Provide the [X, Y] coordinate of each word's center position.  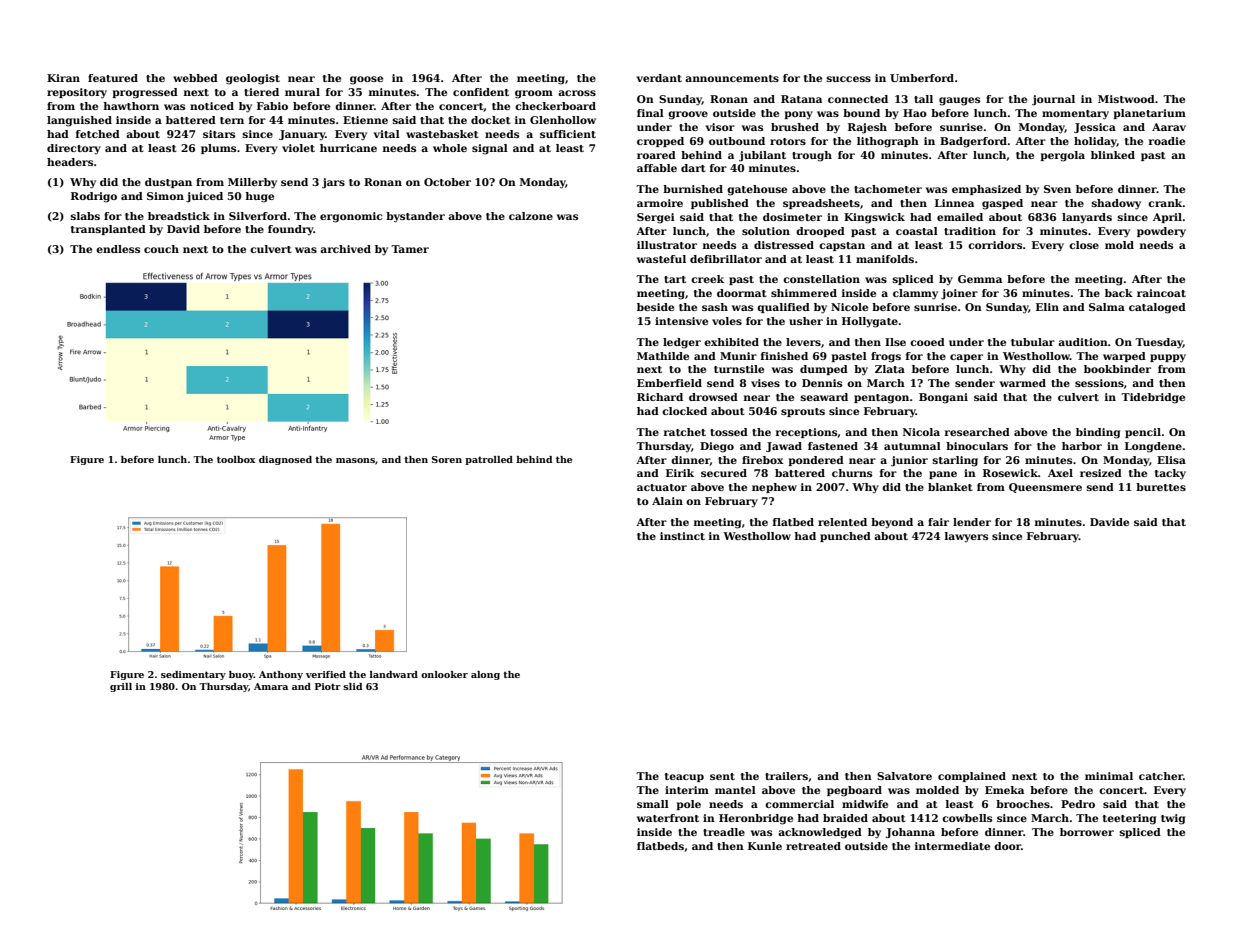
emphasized [986, 190]
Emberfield [669, 383]
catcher [1161, 776]
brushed [795, 127]
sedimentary [193, 675]
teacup [684, 777]
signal [490, 149]
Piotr [328, 686]
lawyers [966, 537]
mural [302, 92]
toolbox [236, 459]
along [485, 675]
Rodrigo [94, 197]
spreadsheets [821, 204]
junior [909, 461]
